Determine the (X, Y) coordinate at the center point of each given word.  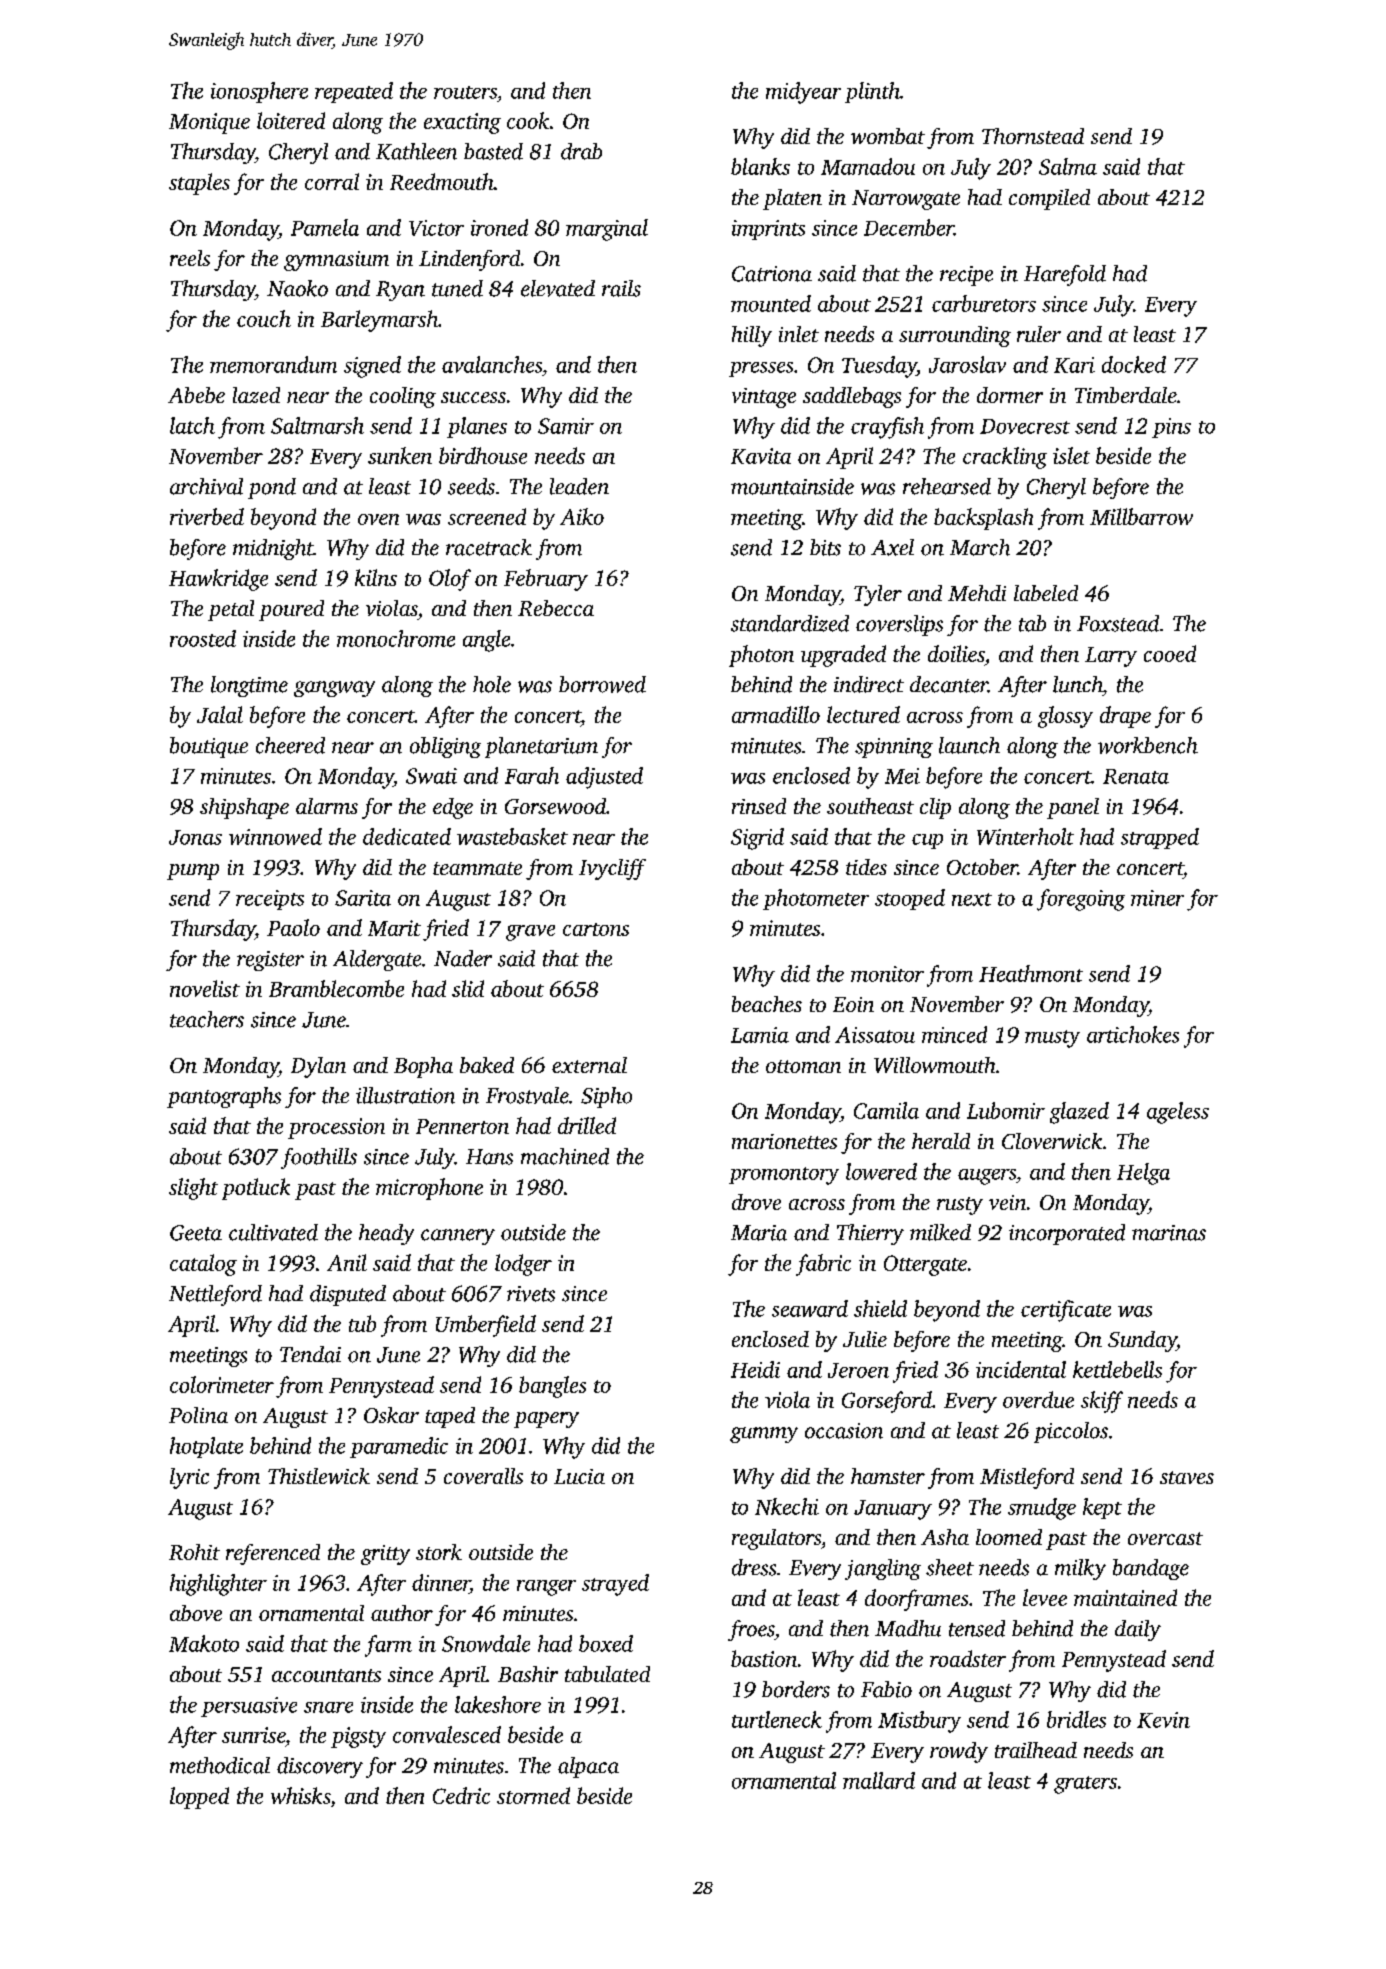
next (972, 899)
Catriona (772, 274)
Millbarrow (1141, 516)
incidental (1021, 1369)
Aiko (582, 516)
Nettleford (215, 1295)
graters (1085, 1785)
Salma (1068, 166)
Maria (759, 1233)
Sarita (363, 898)
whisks (300, 1795)
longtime (249, 686)
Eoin (853, 1004)
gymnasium (336, 261)
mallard (879, 1780)
